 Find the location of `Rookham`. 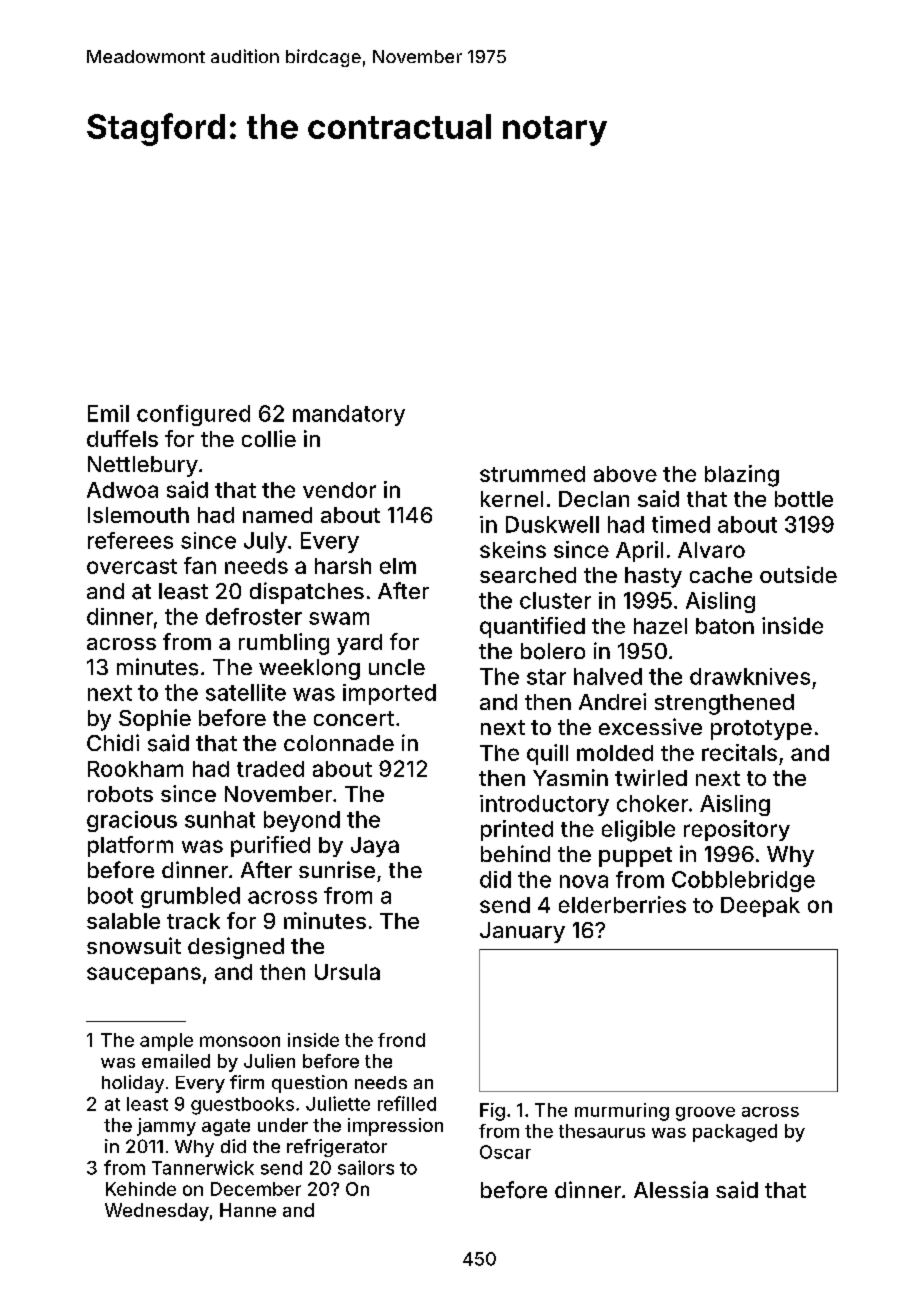

Rookham is located at coordinates (135, 769).
